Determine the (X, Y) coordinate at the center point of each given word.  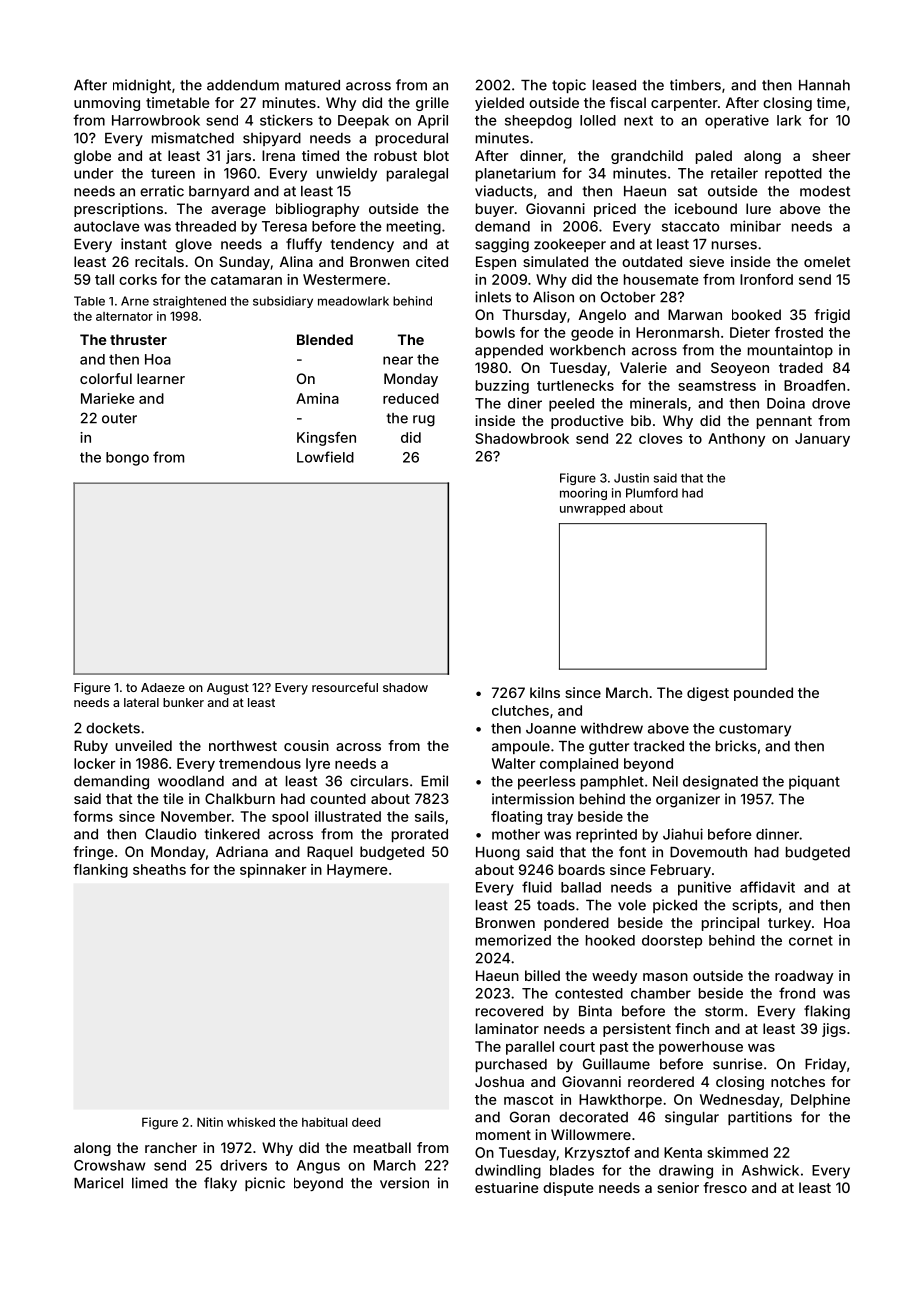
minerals (658, 403)
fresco (725, 1187)
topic (569, 86)
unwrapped (592, 510)
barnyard (219, 192)
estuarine (507, 1187)
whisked (251, 1122)
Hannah (824, 85)
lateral (141, 702)
